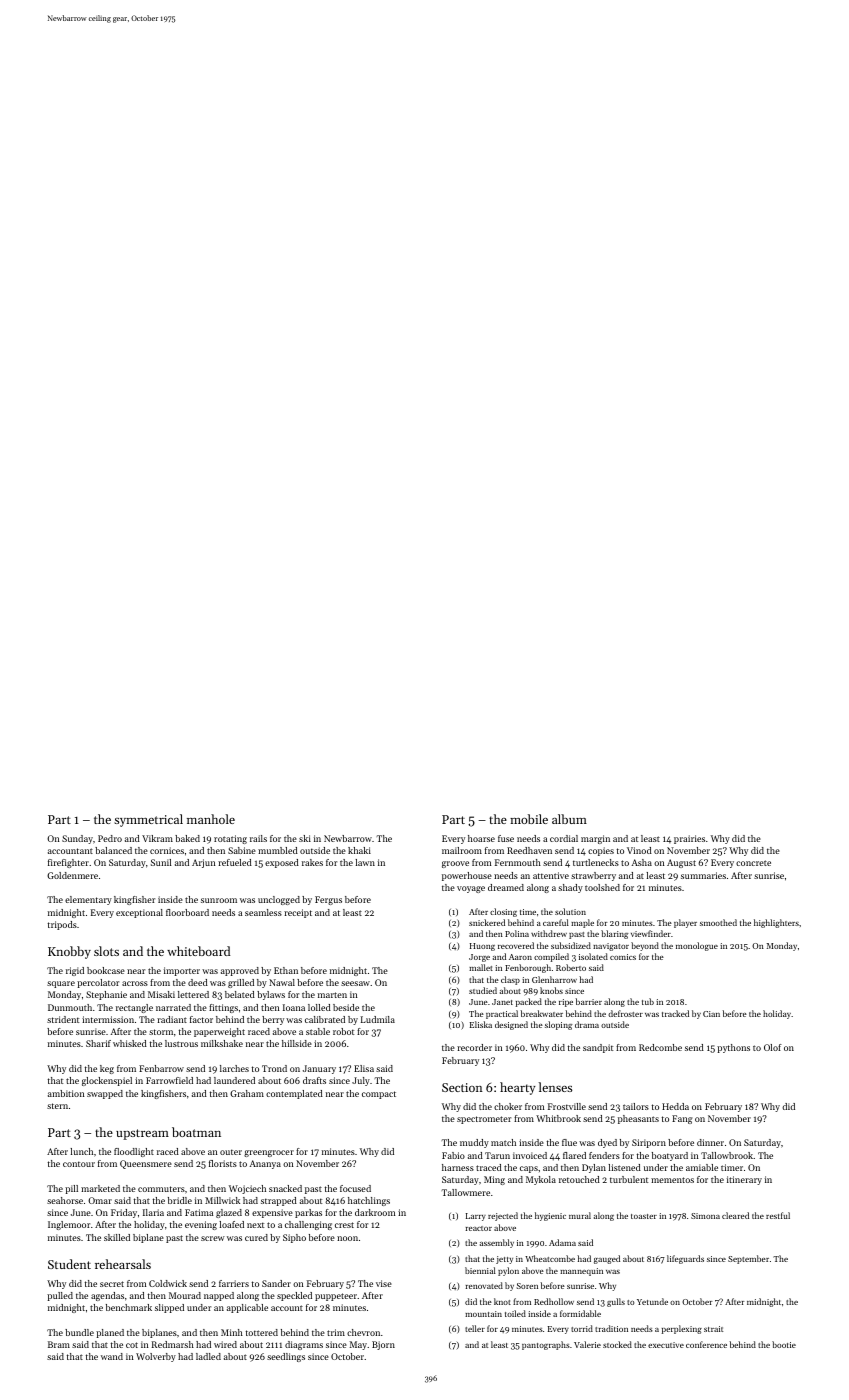 The image size is (849, 1400). Describe the element at coordinates (319, 1007) in the screenshot. I see `lolled` at that location.
